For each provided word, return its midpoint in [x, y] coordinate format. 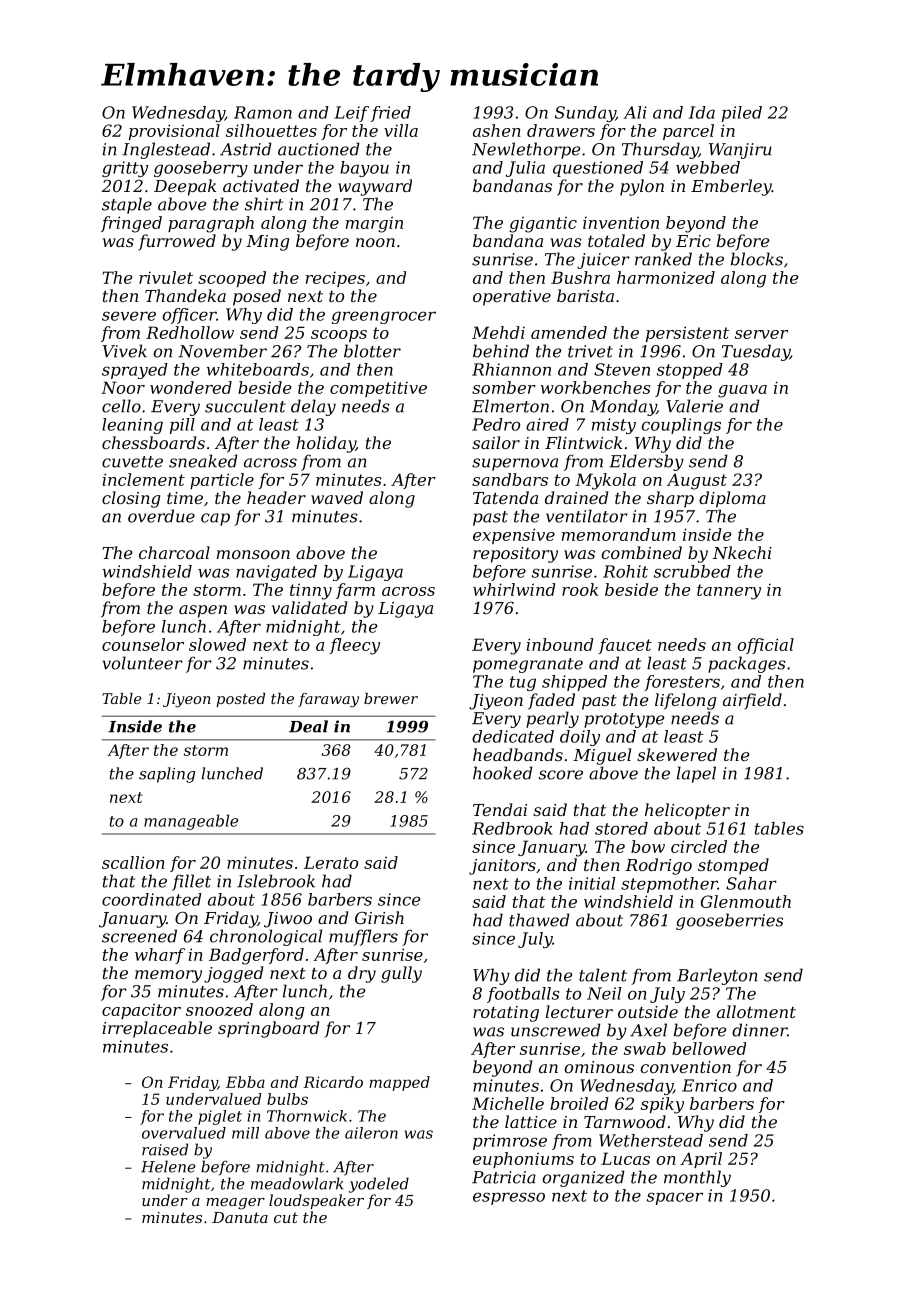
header [276, 497]
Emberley [731, 187]
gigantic [543, 224]
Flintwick [583, 442]
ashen [497, 130]
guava [742, 391]
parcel [688, 132]
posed [257, 297]
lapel [696, 774]
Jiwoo [288, 920]
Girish [379, 917]
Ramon [263, 112]
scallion [133, 862]
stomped [733, 866]
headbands [518, 754]
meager [235, 1204]
